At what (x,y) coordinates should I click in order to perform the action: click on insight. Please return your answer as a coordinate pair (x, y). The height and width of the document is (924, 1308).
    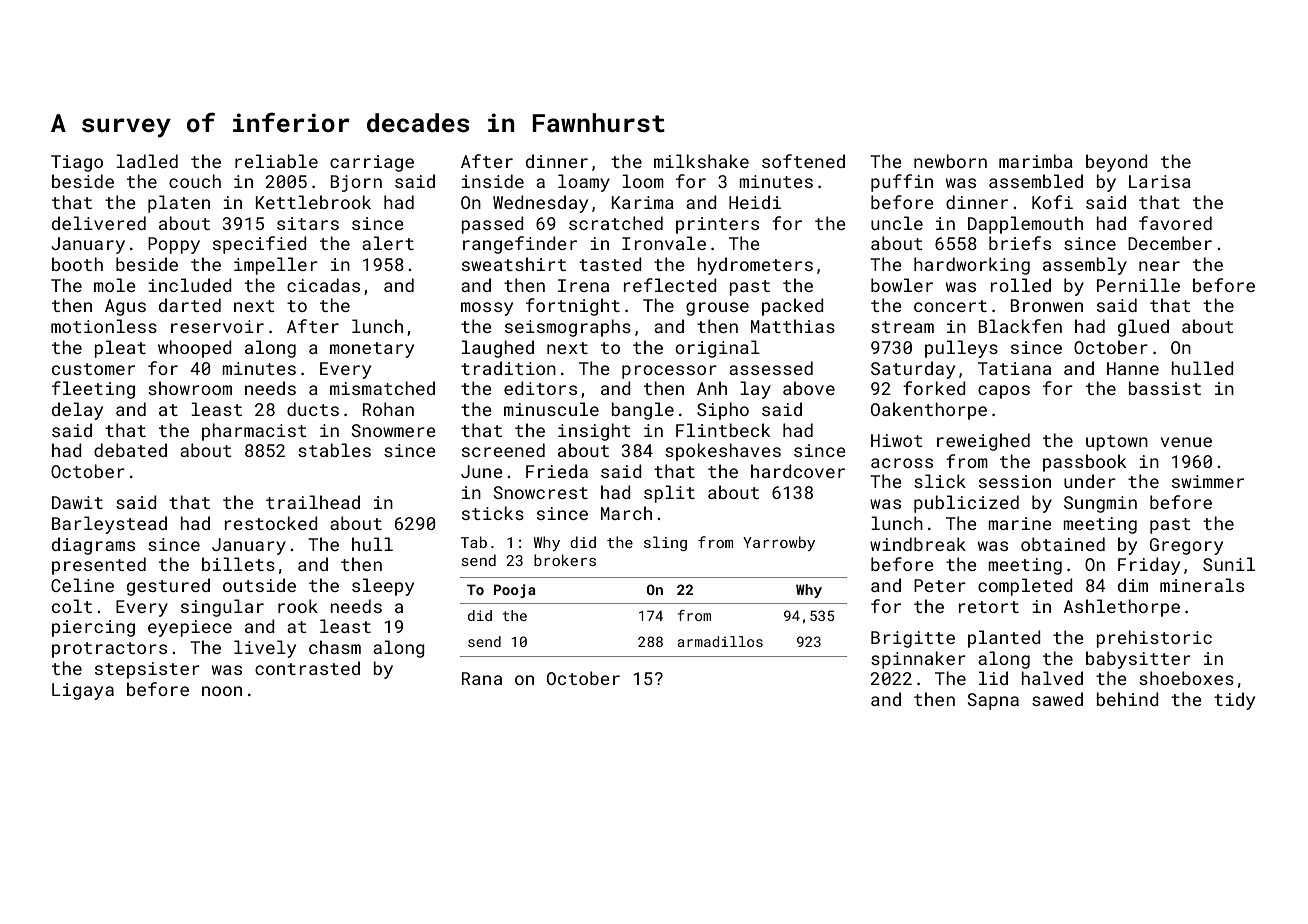
    Looking at the image, I should click on (594, 432).
